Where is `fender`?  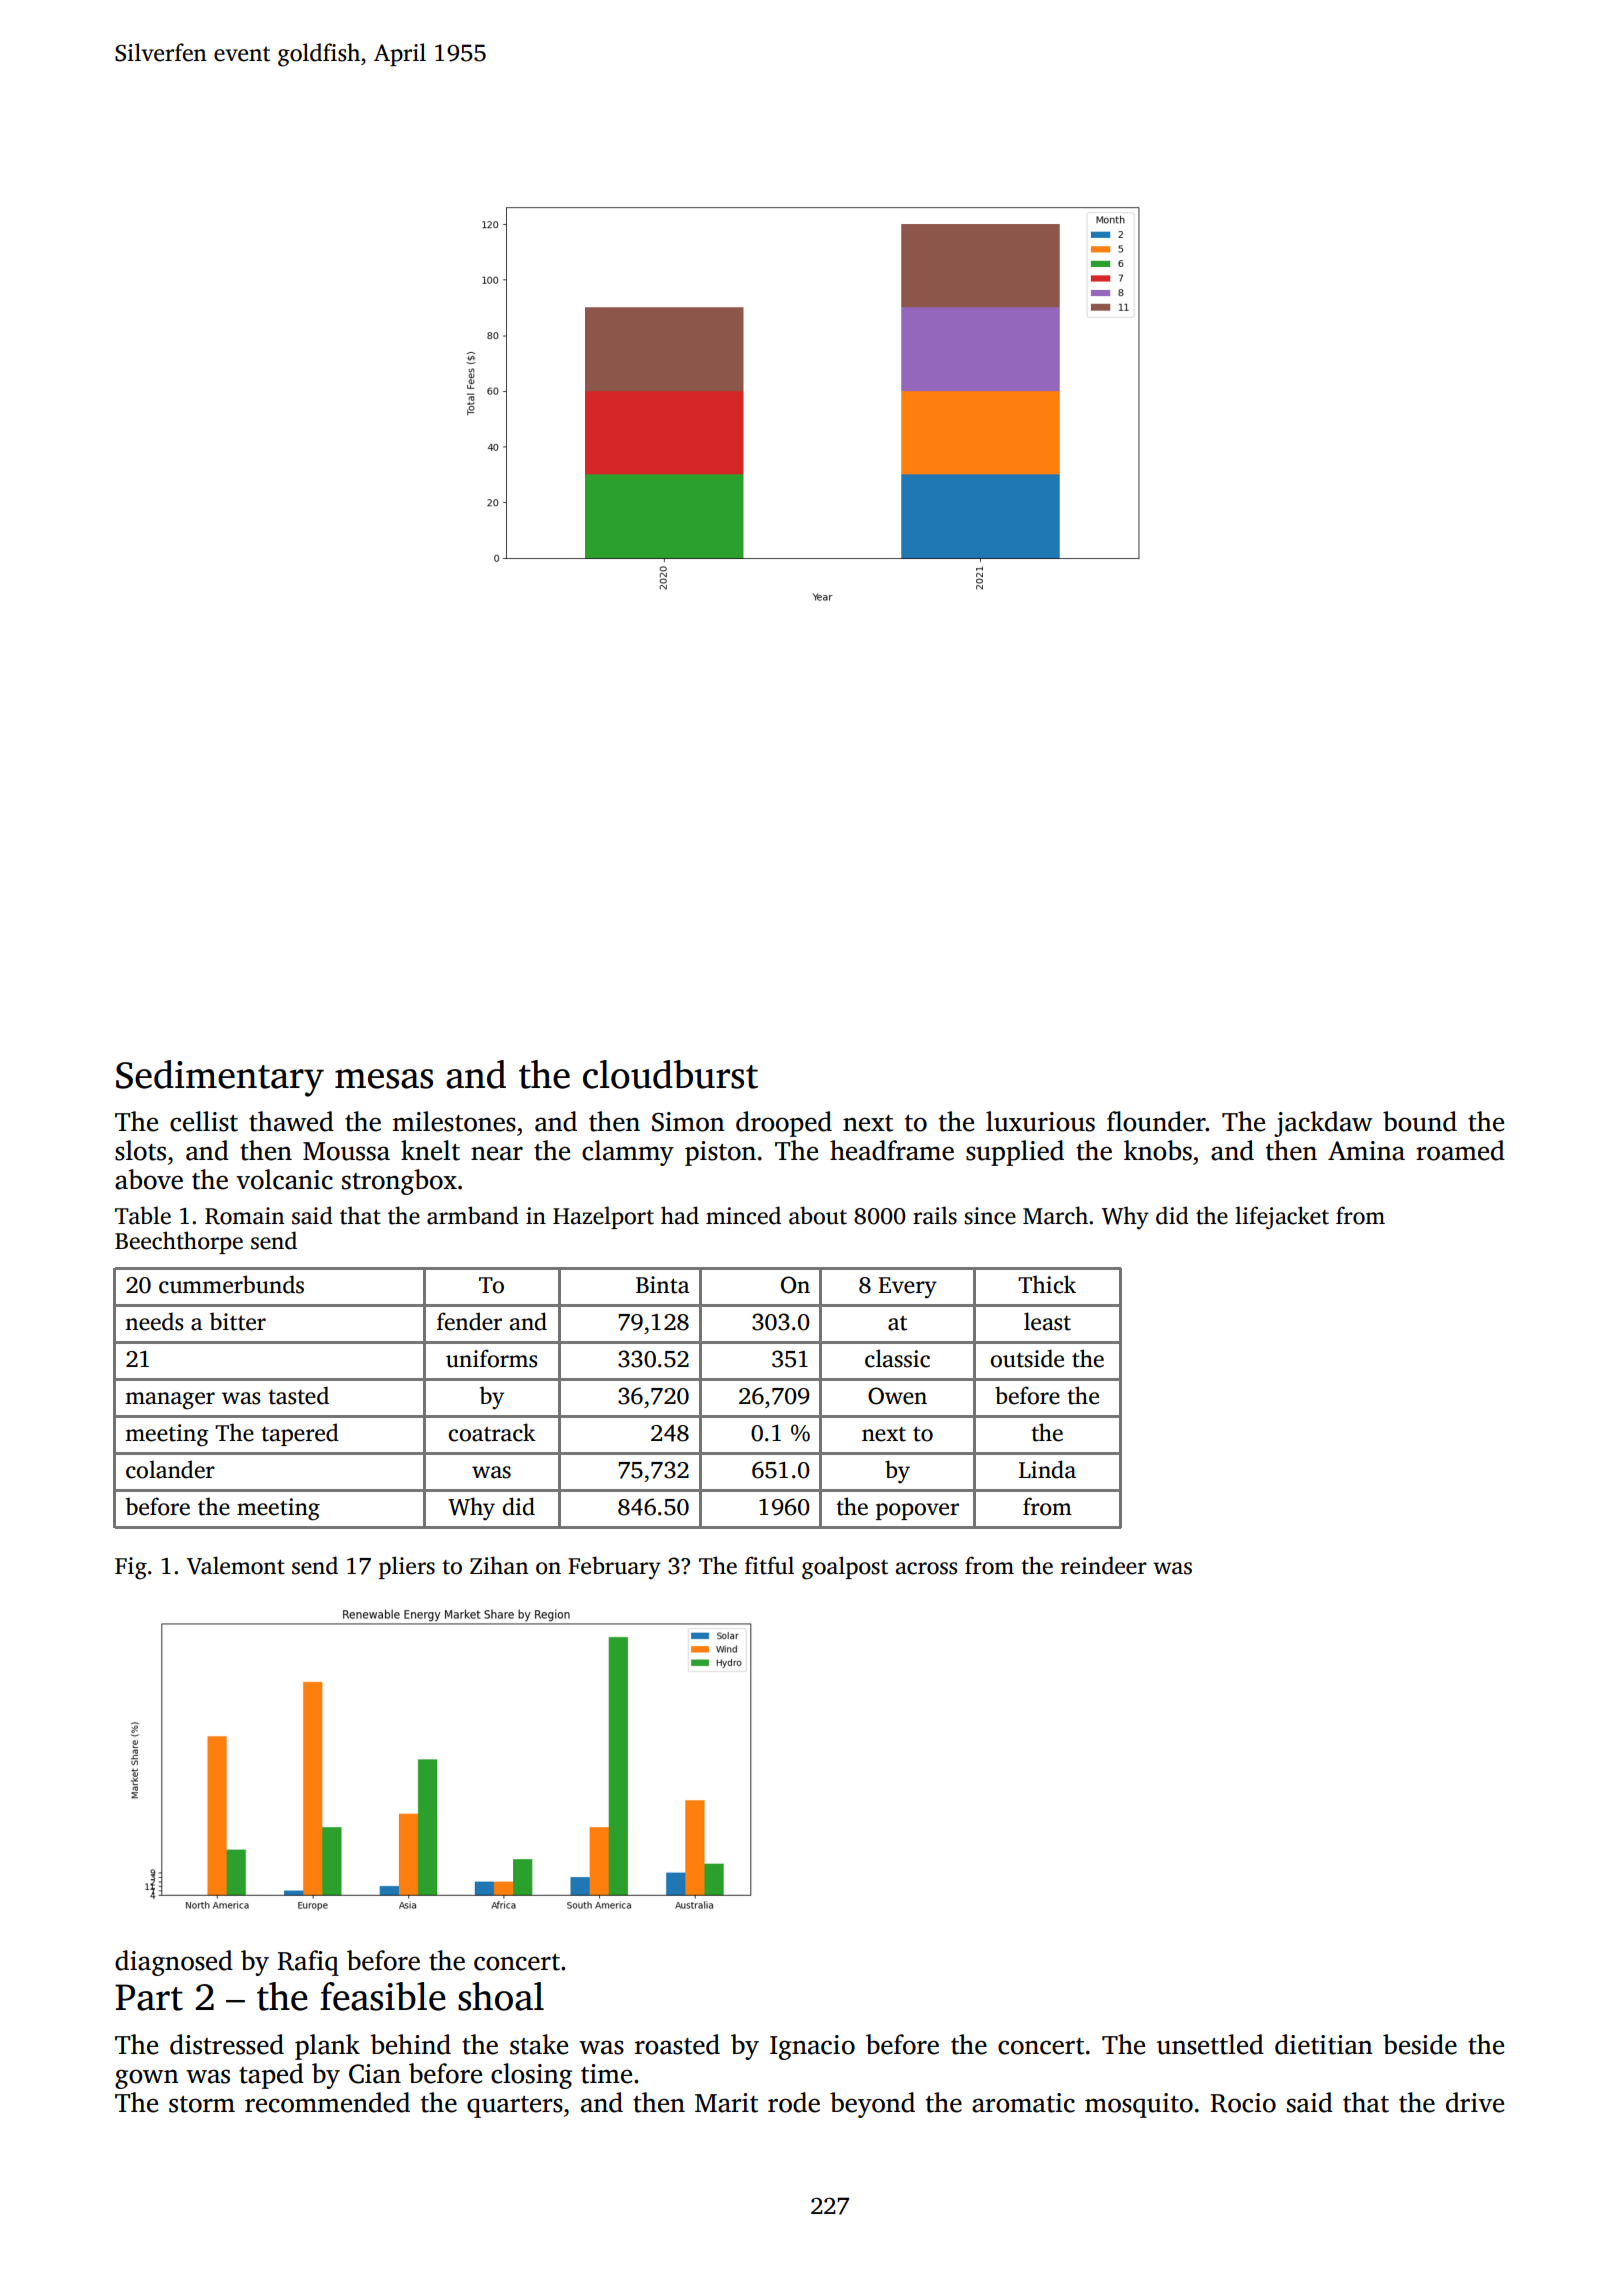
fender is located at coordinates (469, 1321).
